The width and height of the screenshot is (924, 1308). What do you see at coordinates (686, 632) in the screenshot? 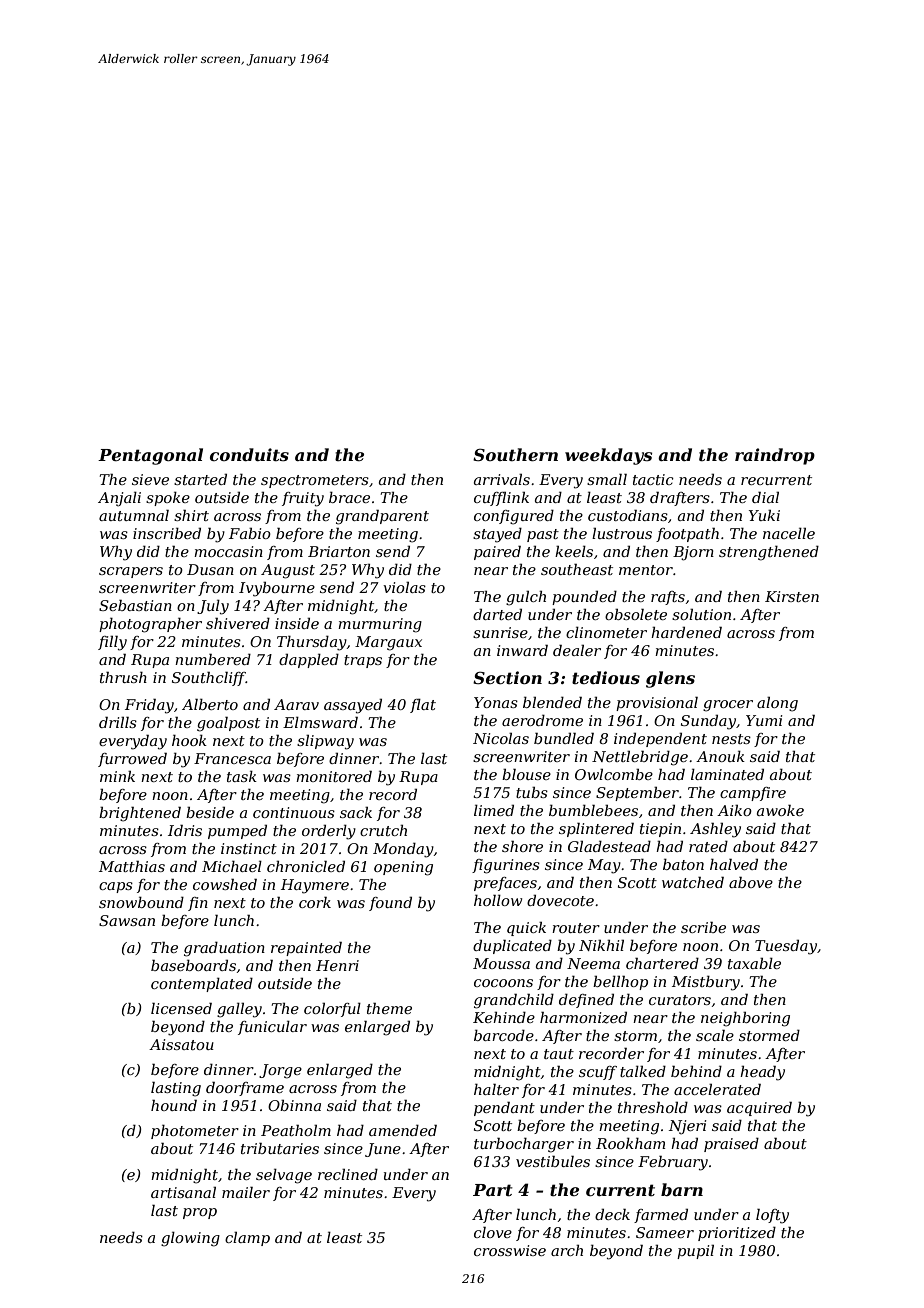
I see `hardened` at bounding box center [686, 632].
